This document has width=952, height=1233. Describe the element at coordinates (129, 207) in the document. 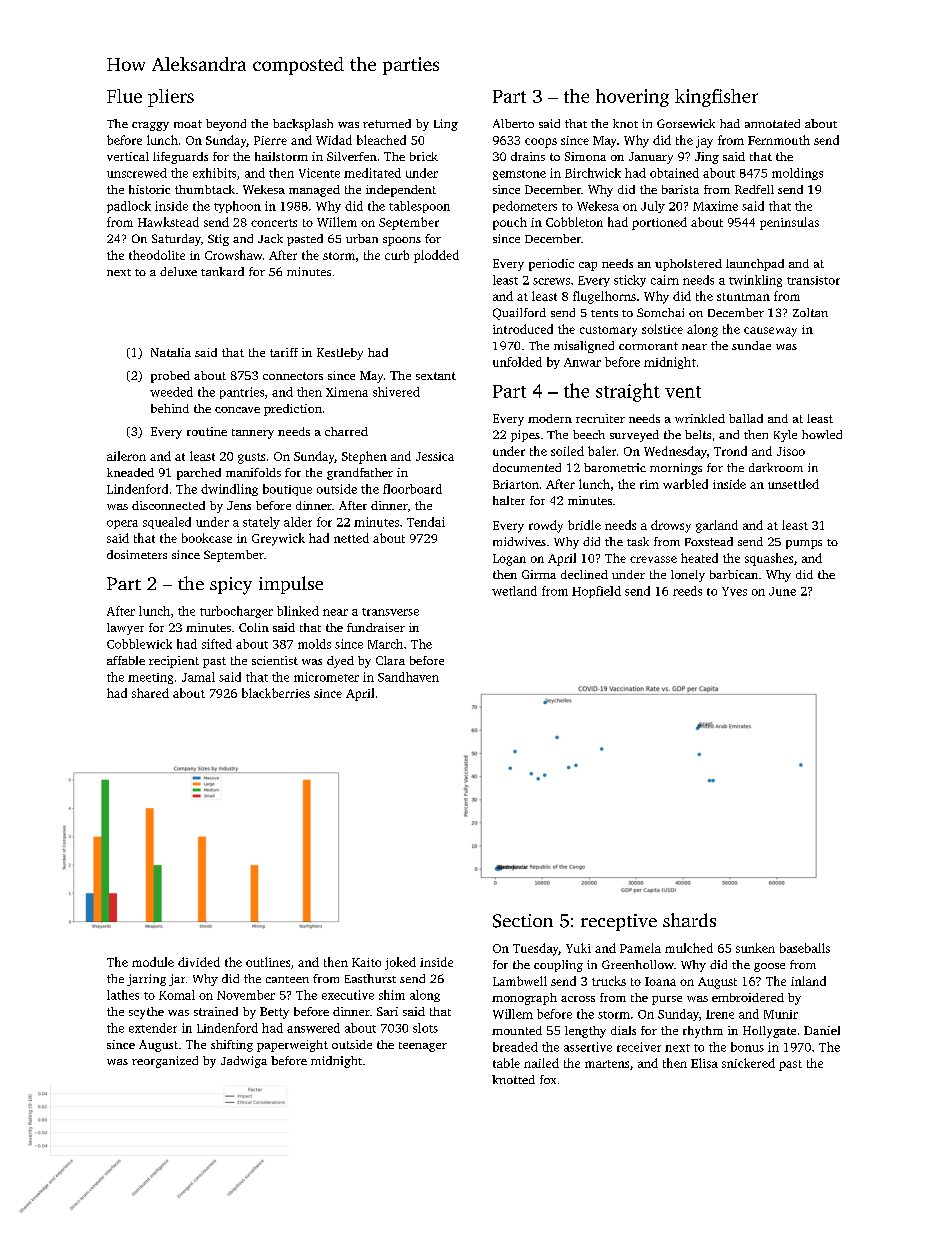

I see `padlock` at that location.
